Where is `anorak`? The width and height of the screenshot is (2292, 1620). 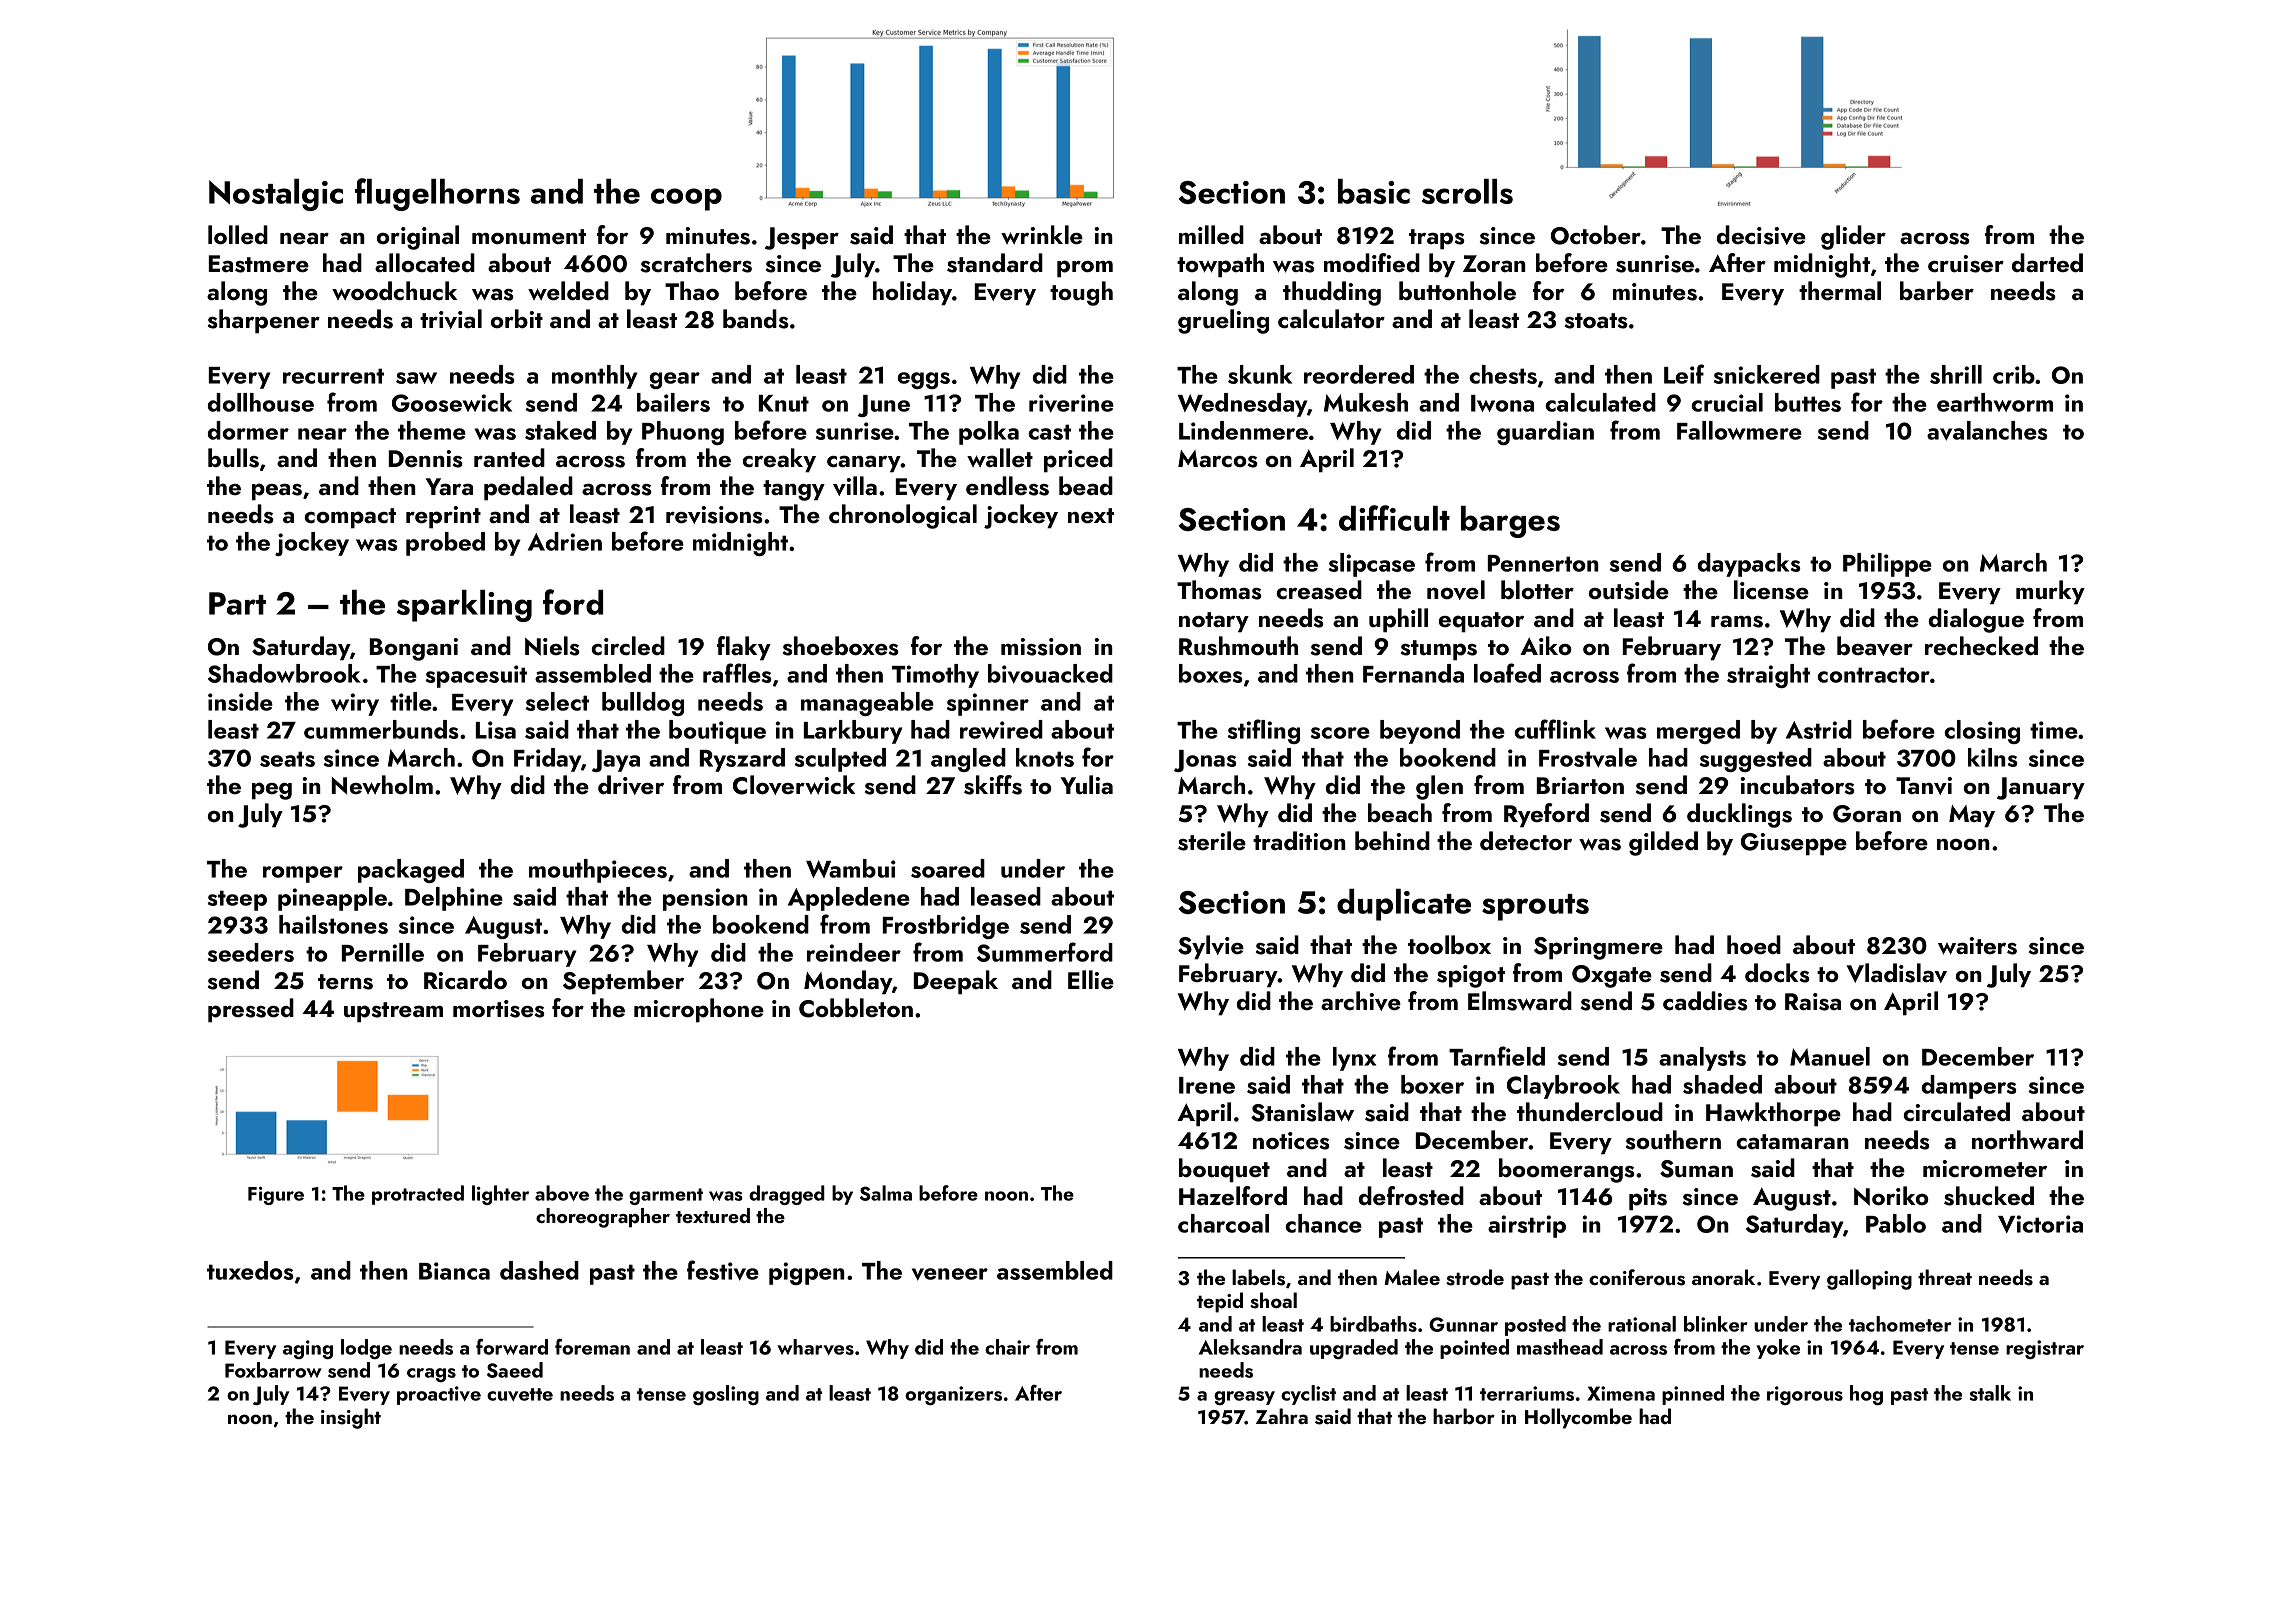 anorak is located at coordinates (1723, 1277).
